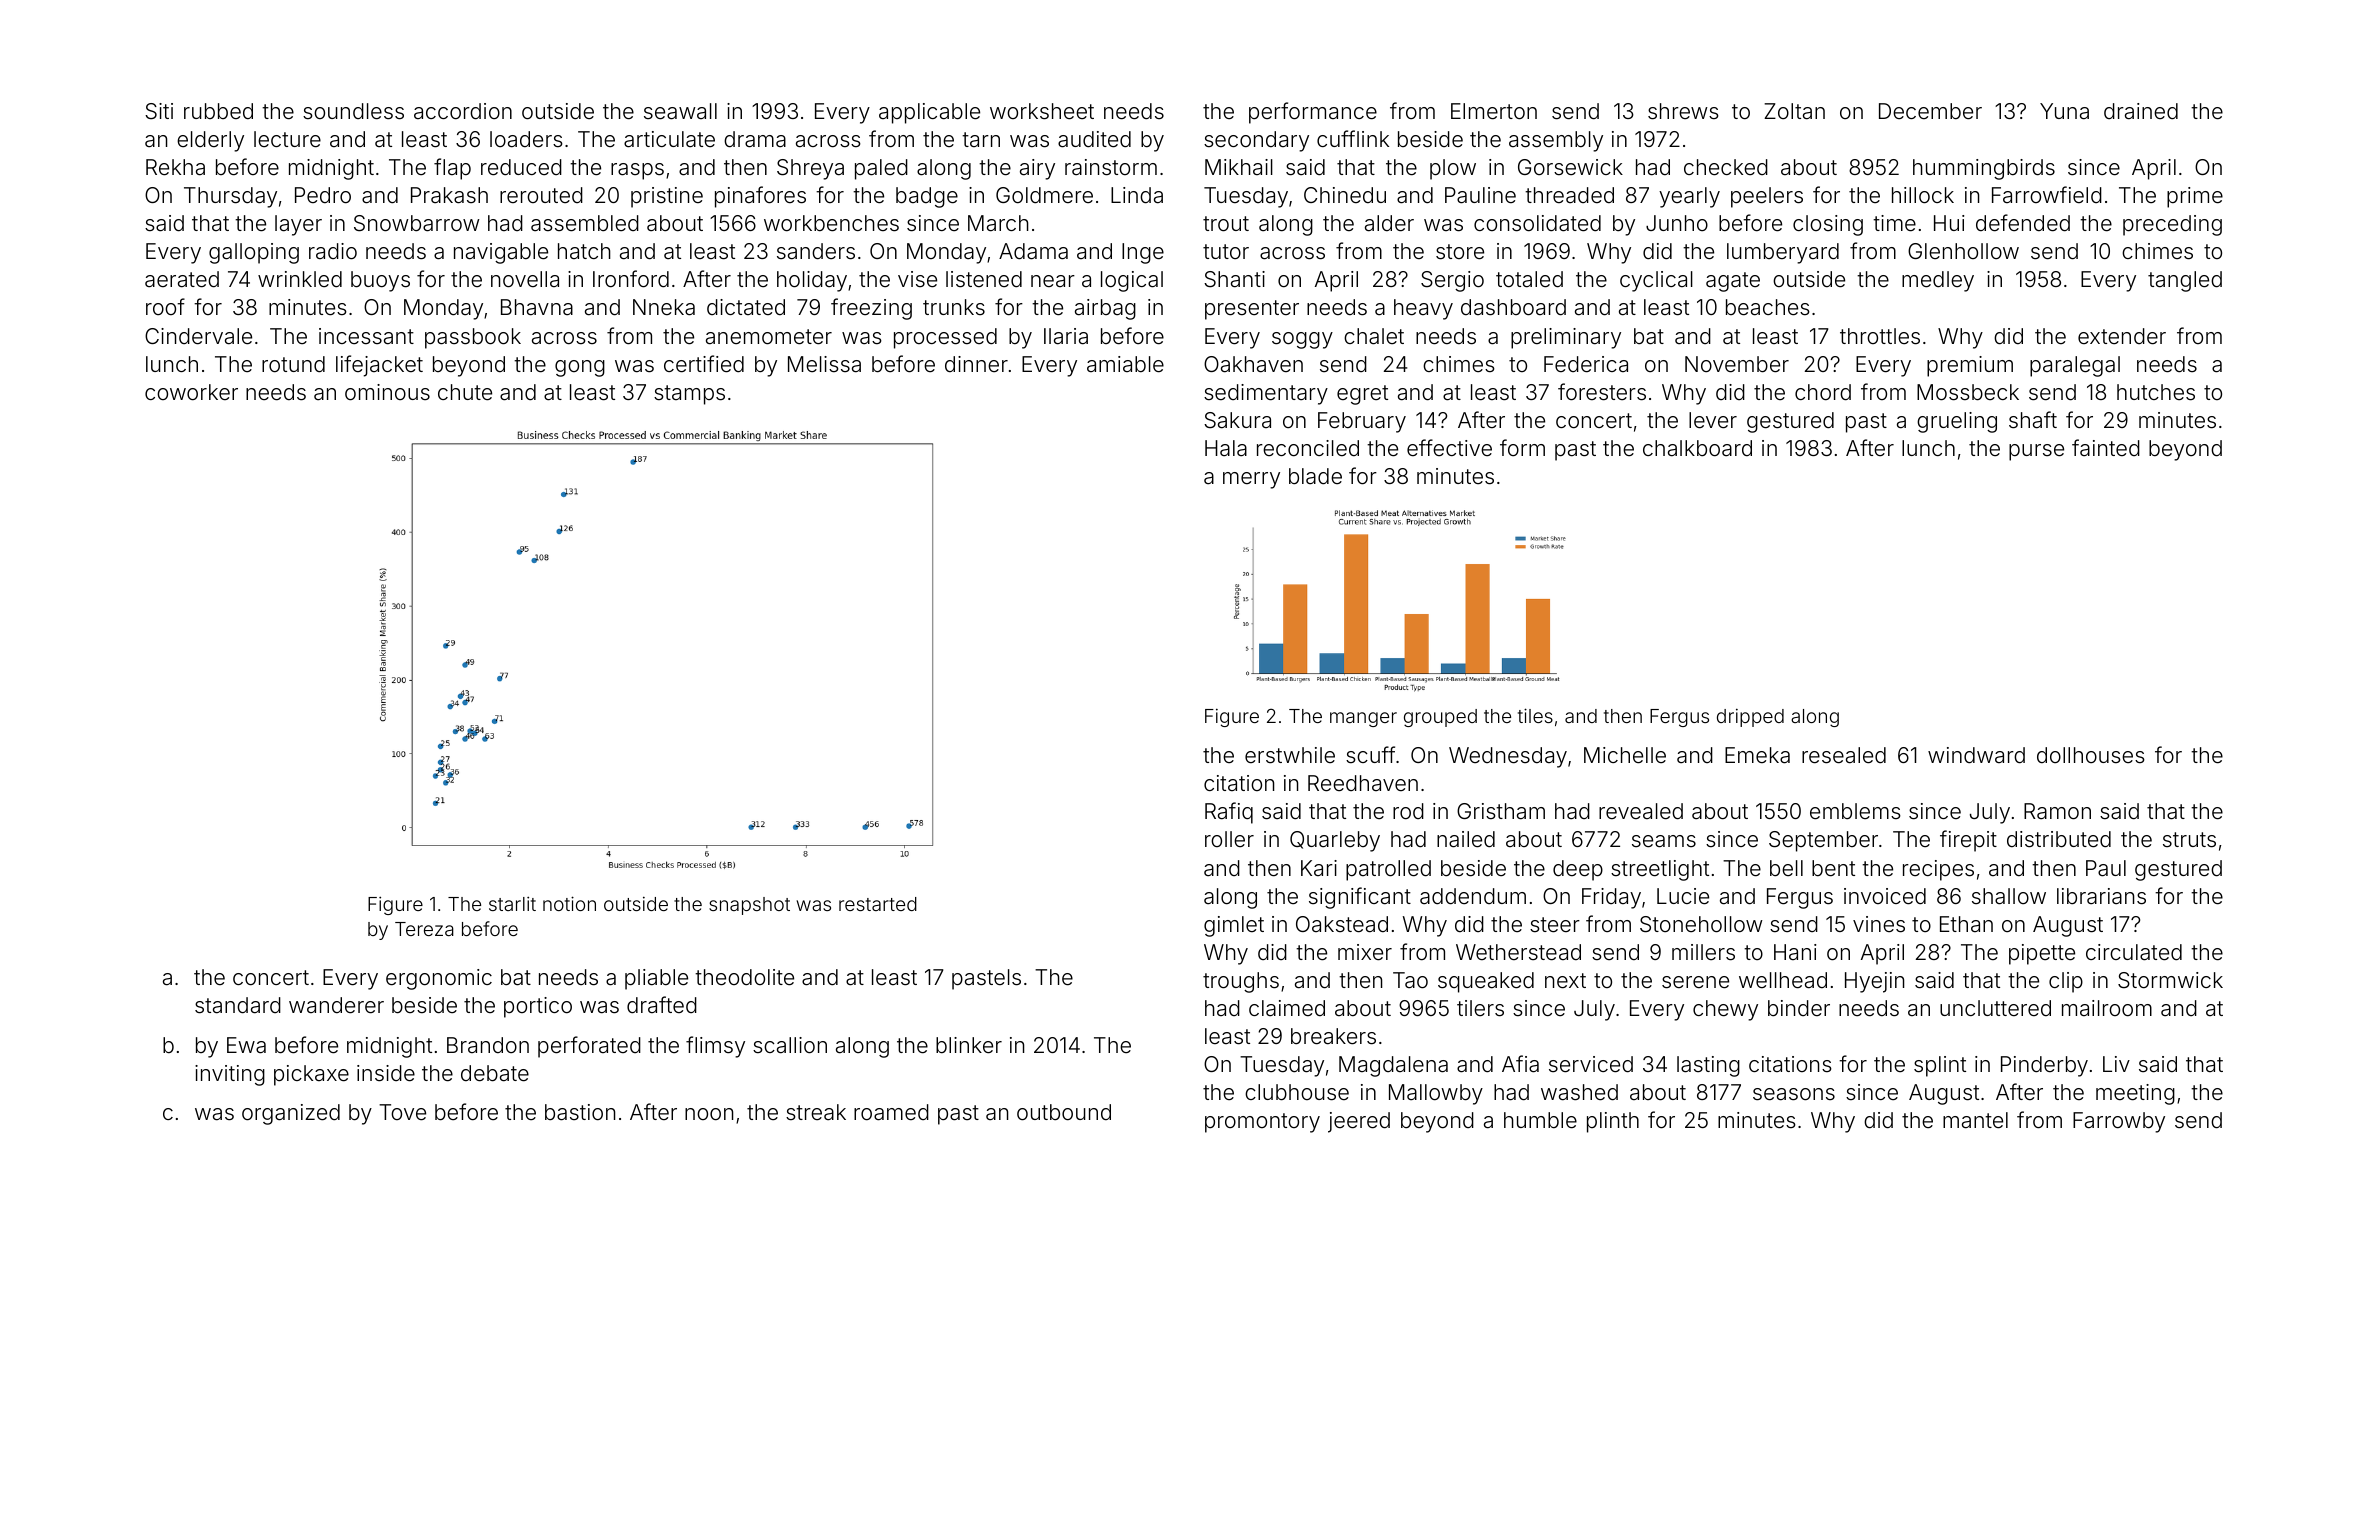 The image size is (2368, 1532). I want to click on blinker, so click(969, 1045).
